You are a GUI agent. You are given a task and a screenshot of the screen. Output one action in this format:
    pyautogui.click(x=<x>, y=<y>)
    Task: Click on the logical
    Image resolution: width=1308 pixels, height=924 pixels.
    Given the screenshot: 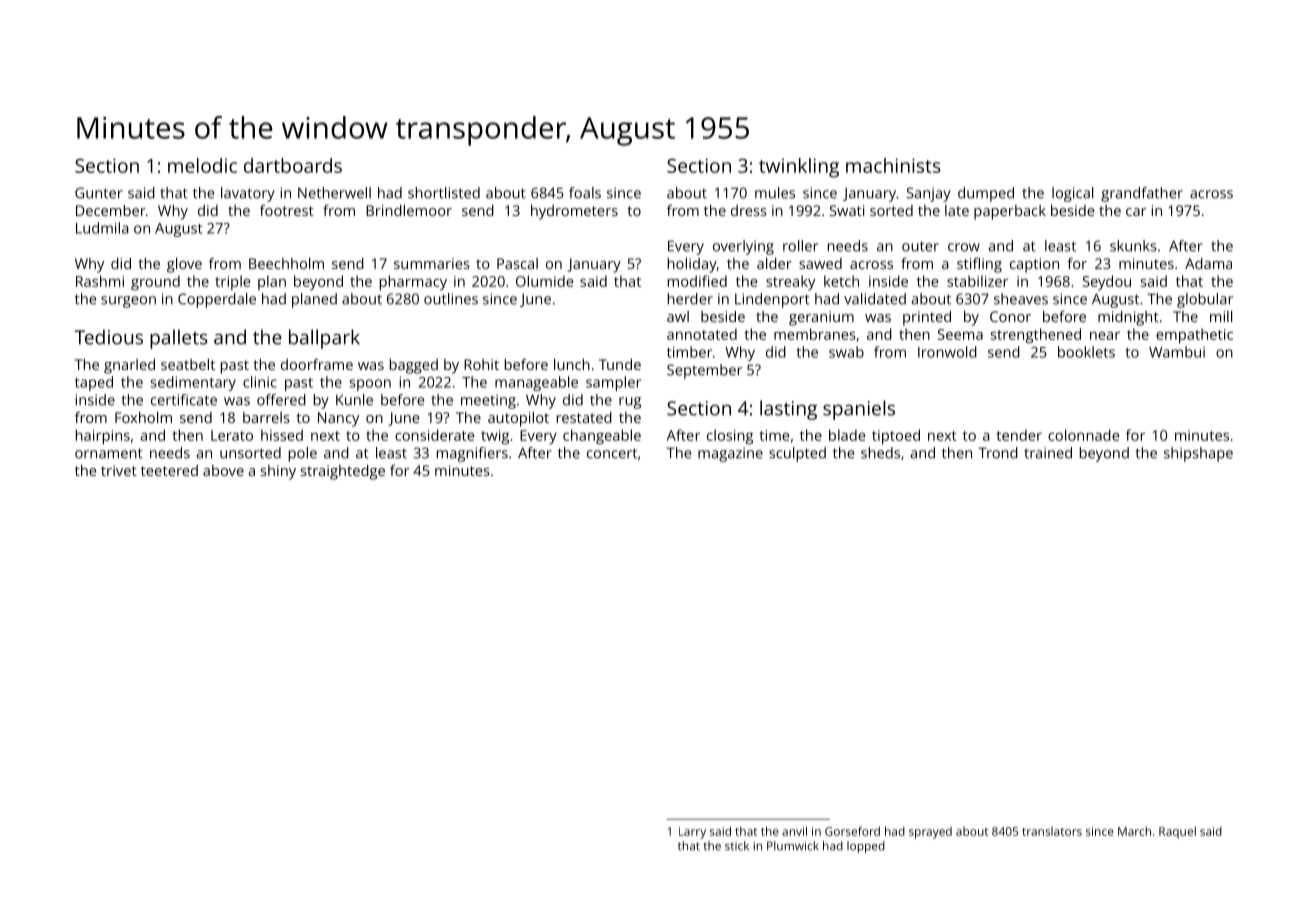 What is the action you would take?
    pyautogui.click(x=1072, y=194)
